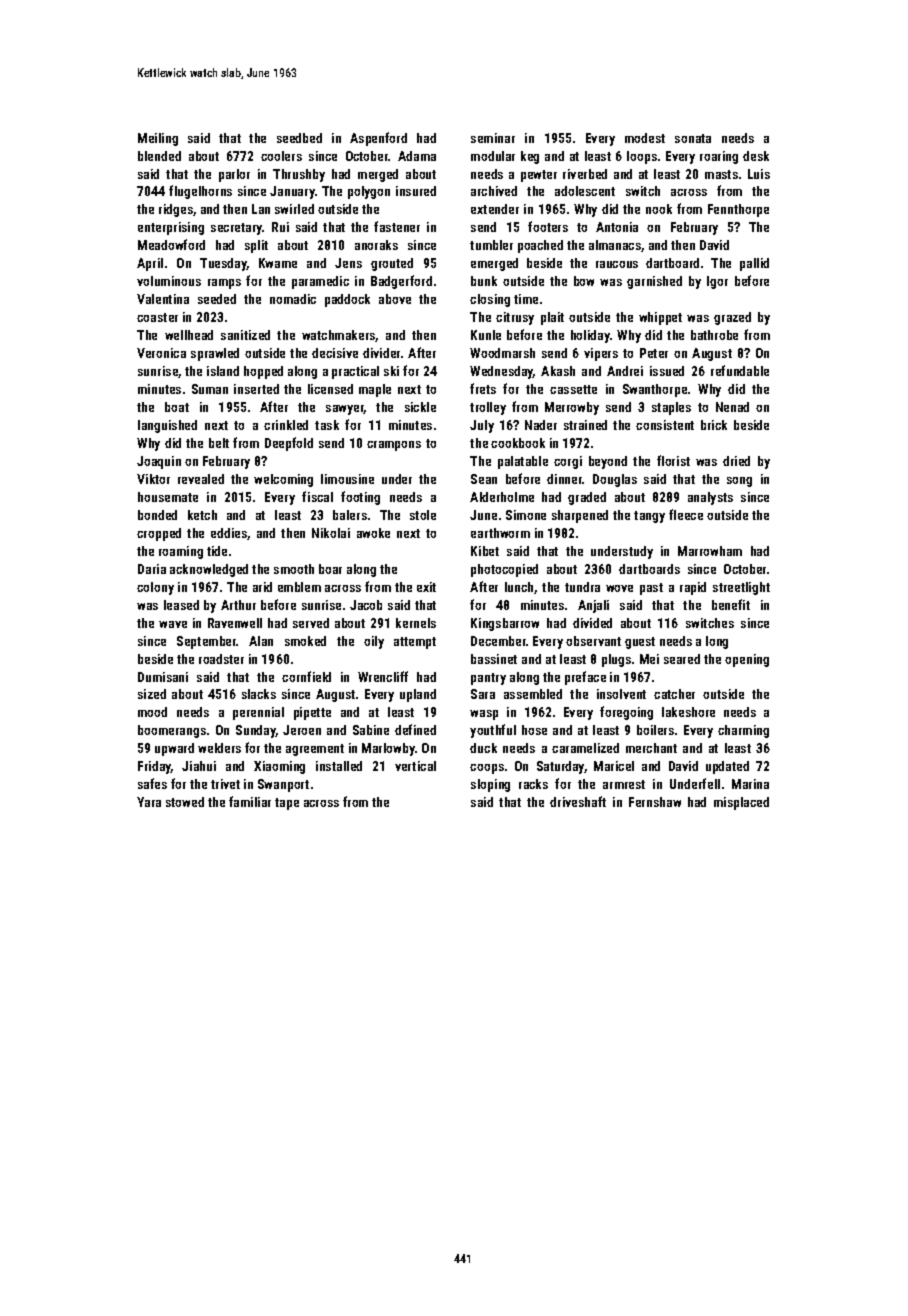 This screenshot has height=1316, width=908. Describe the element at coordinates (185, 802) in the screenshot. I see `stowed` at that location.
